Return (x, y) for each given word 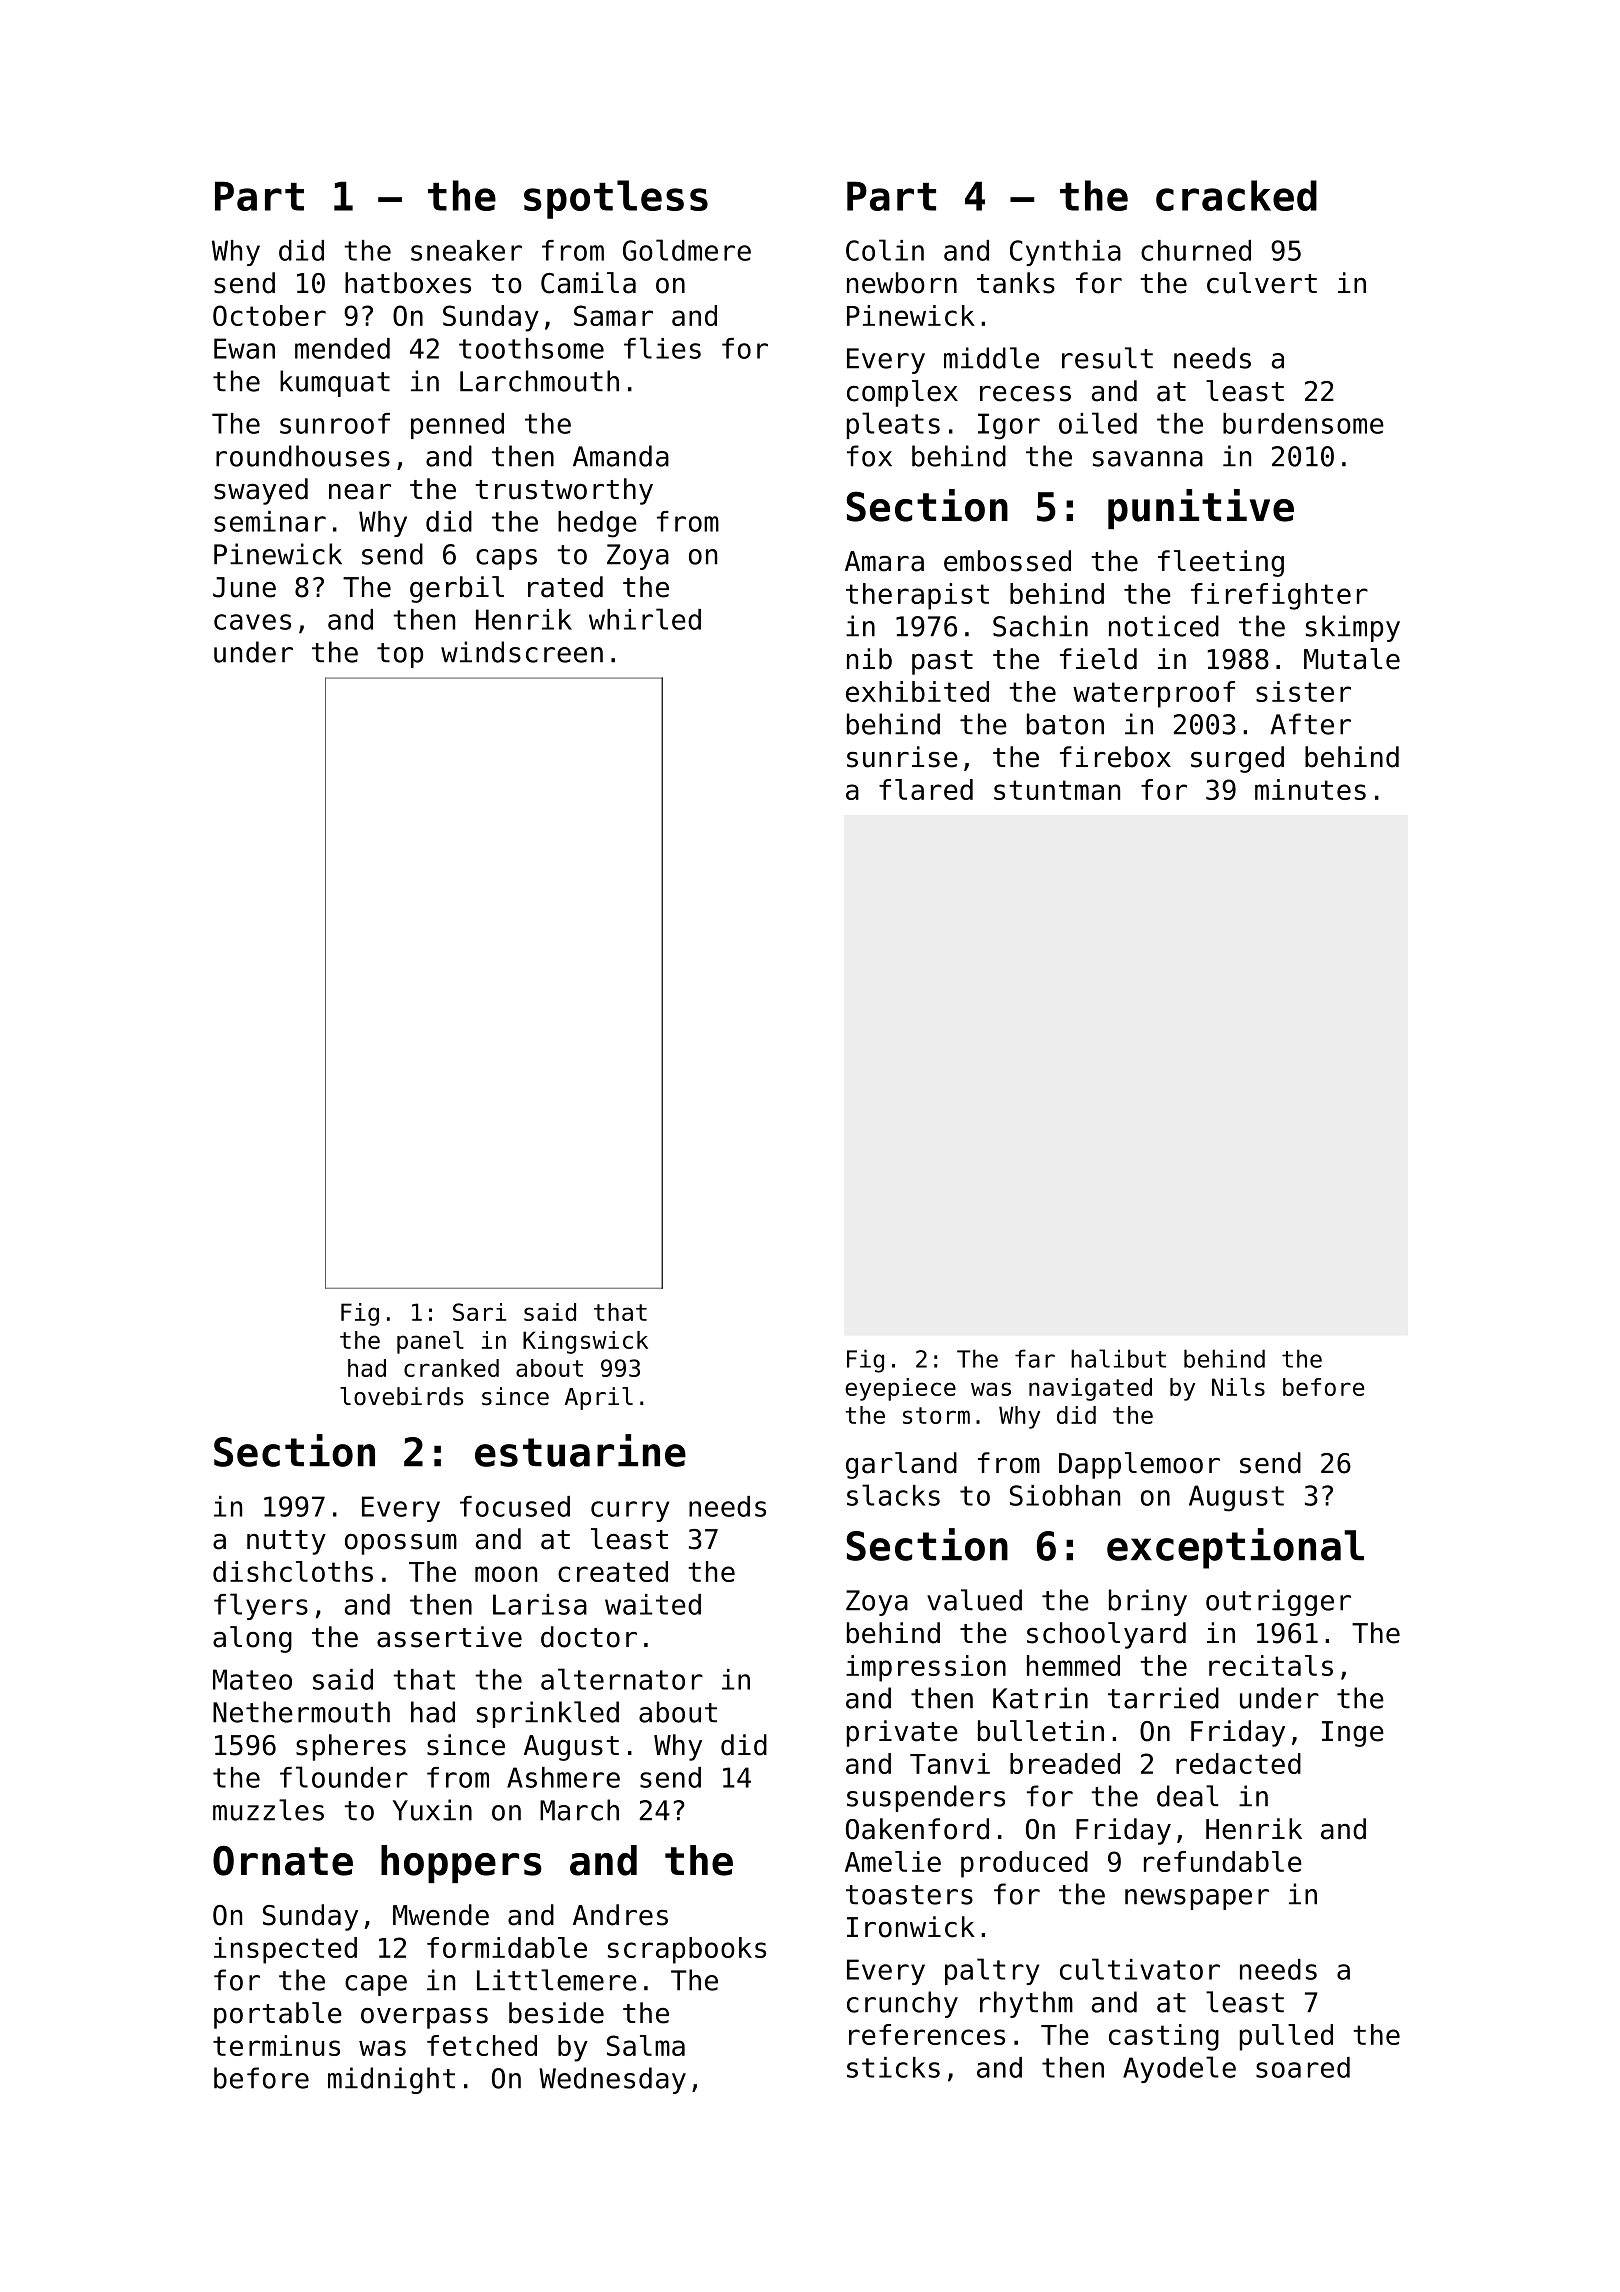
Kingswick (585, 1342)
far (1035, 1358)
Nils (1238, 1387)
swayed (261, 491)
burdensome (1303, 423)
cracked (1236, 195)
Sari (479, 1312)
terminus (276, 2045)
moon (506, 1574)
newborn (902, 283)
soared (1303, 2067)
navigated (1090, 1389)
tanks (1016, 283)
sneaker (466, 250)
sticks (893, 2067)
